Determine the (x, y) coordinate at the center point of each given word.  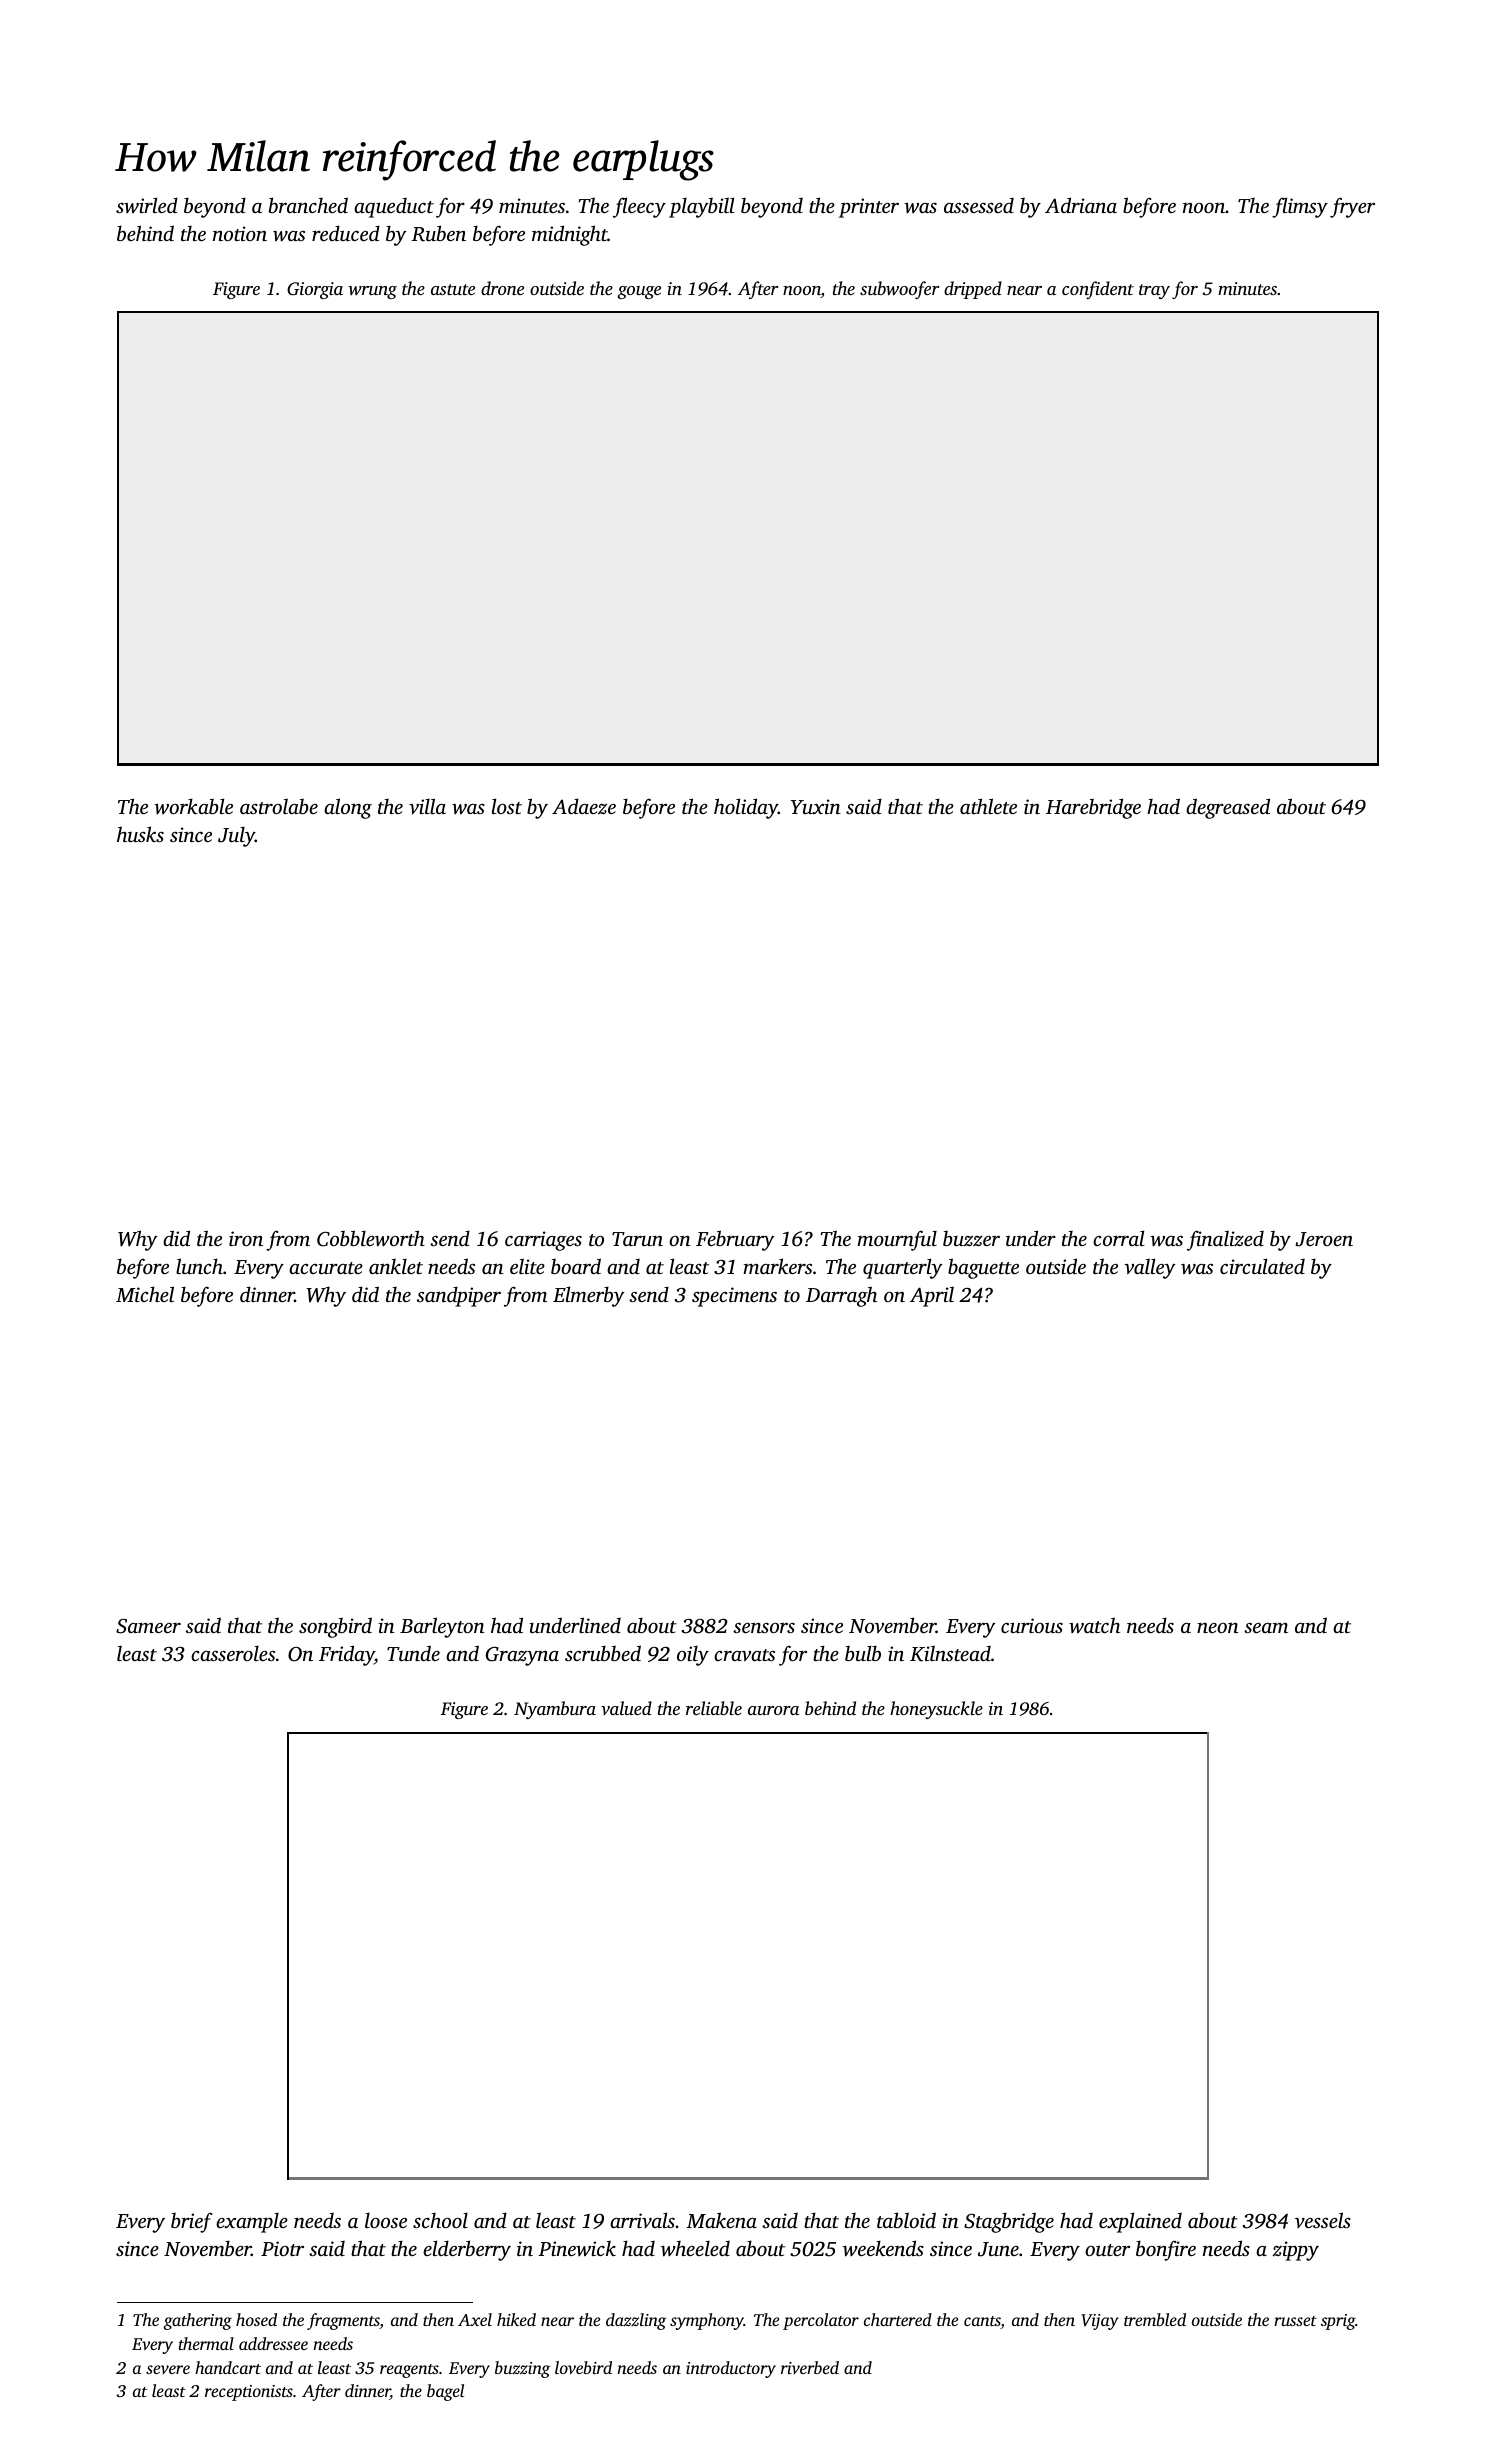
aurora (773, 1710)
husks (140, 834)
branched (308, 205)
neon (1218, 1627)
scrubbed (603, 1653)
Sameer (148, 1626)
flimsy (1300, 207)
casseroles (233, 1653)
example (252, 2223)
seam (1266, 1628)
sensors (764, 1627)
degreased (1228, 808)
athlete (988, 806)
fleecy (639, 207)
